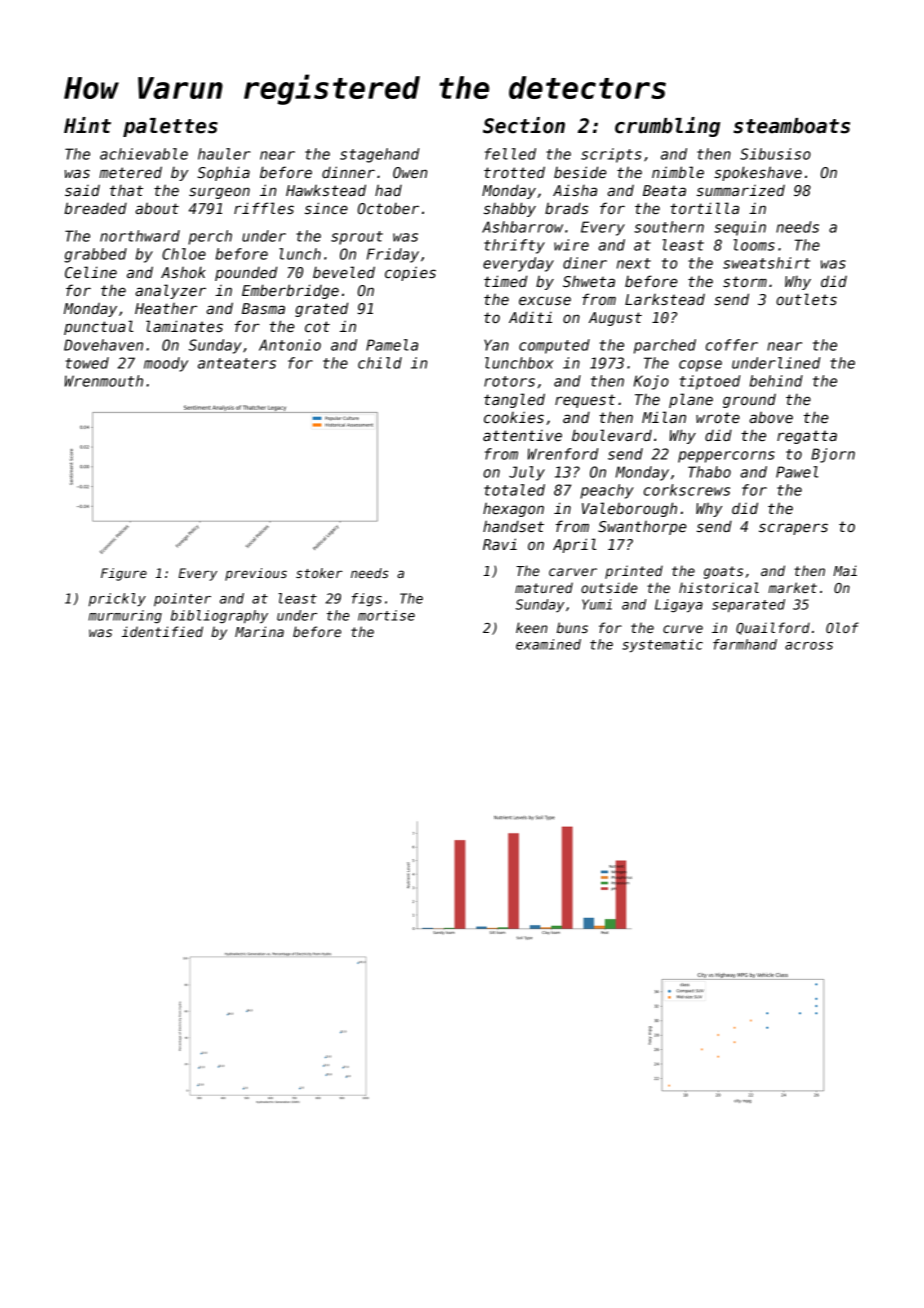  Describe the element at coordinates (792, 587) in the screenshot. I see `market` at that location.
